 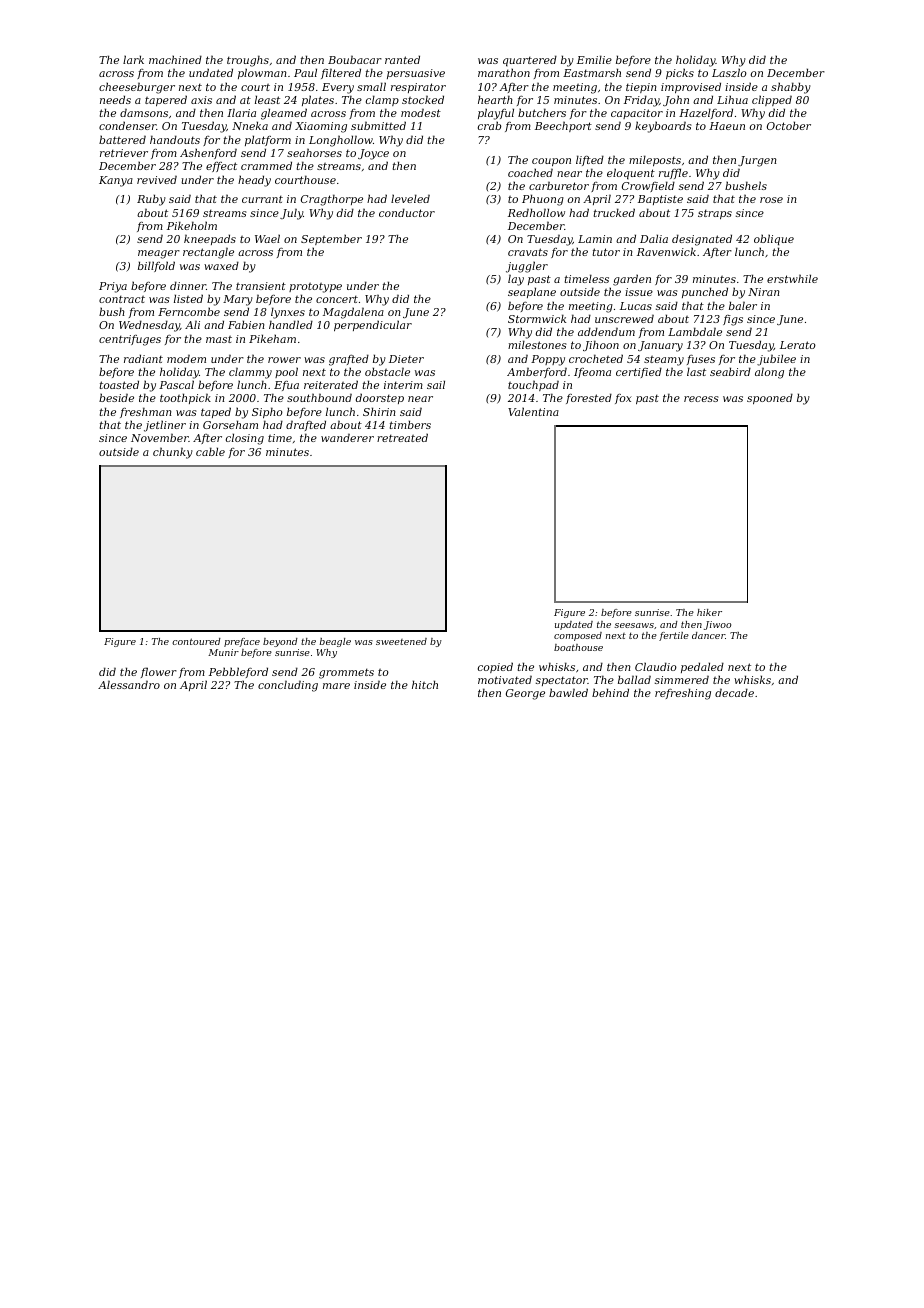 I want to click on erstwhile, so click(x=792, y=278).
